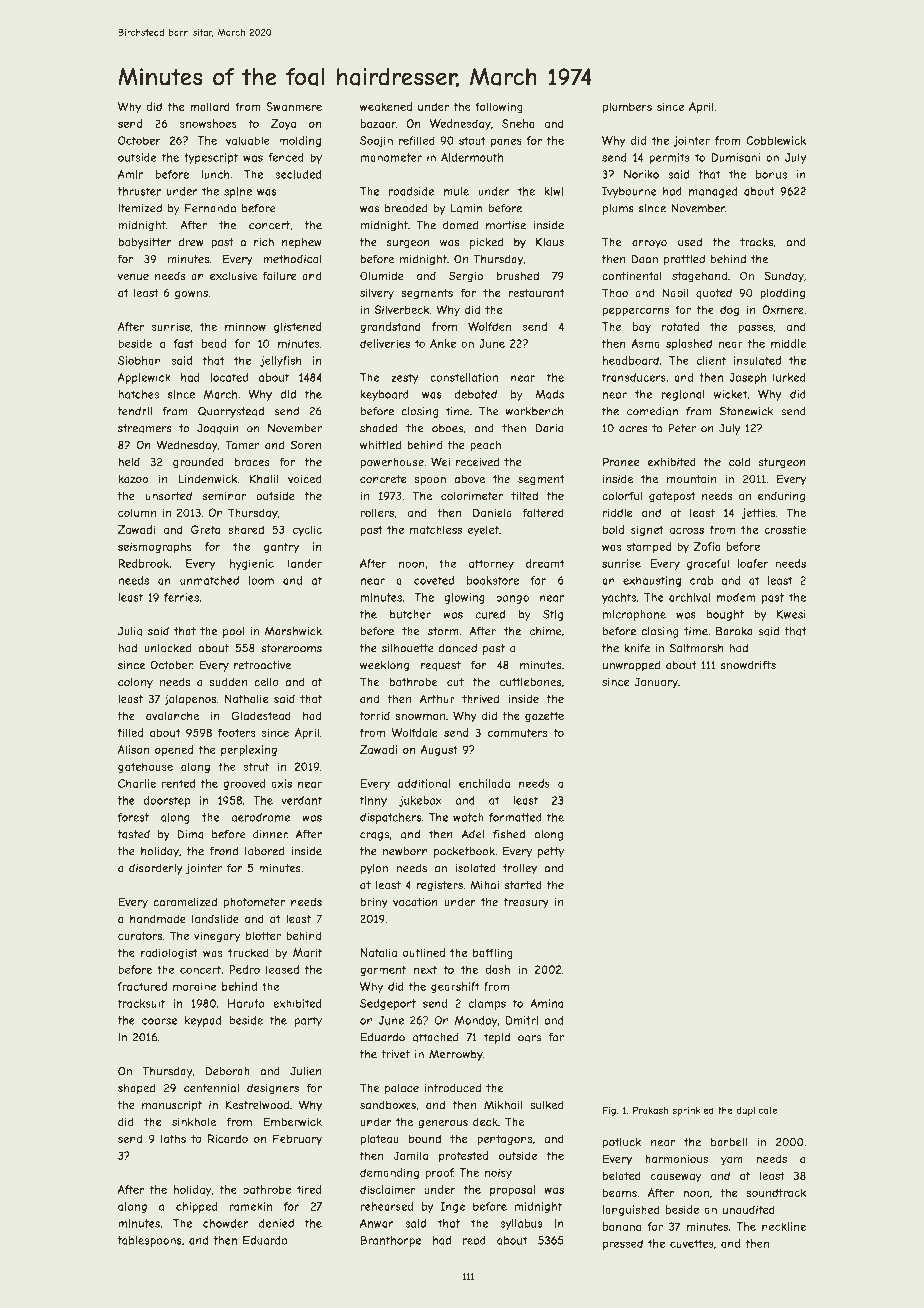  What do you see at coordinates (138, 394) in the document?
I see `hatches` at bounding box center [138, 394].
